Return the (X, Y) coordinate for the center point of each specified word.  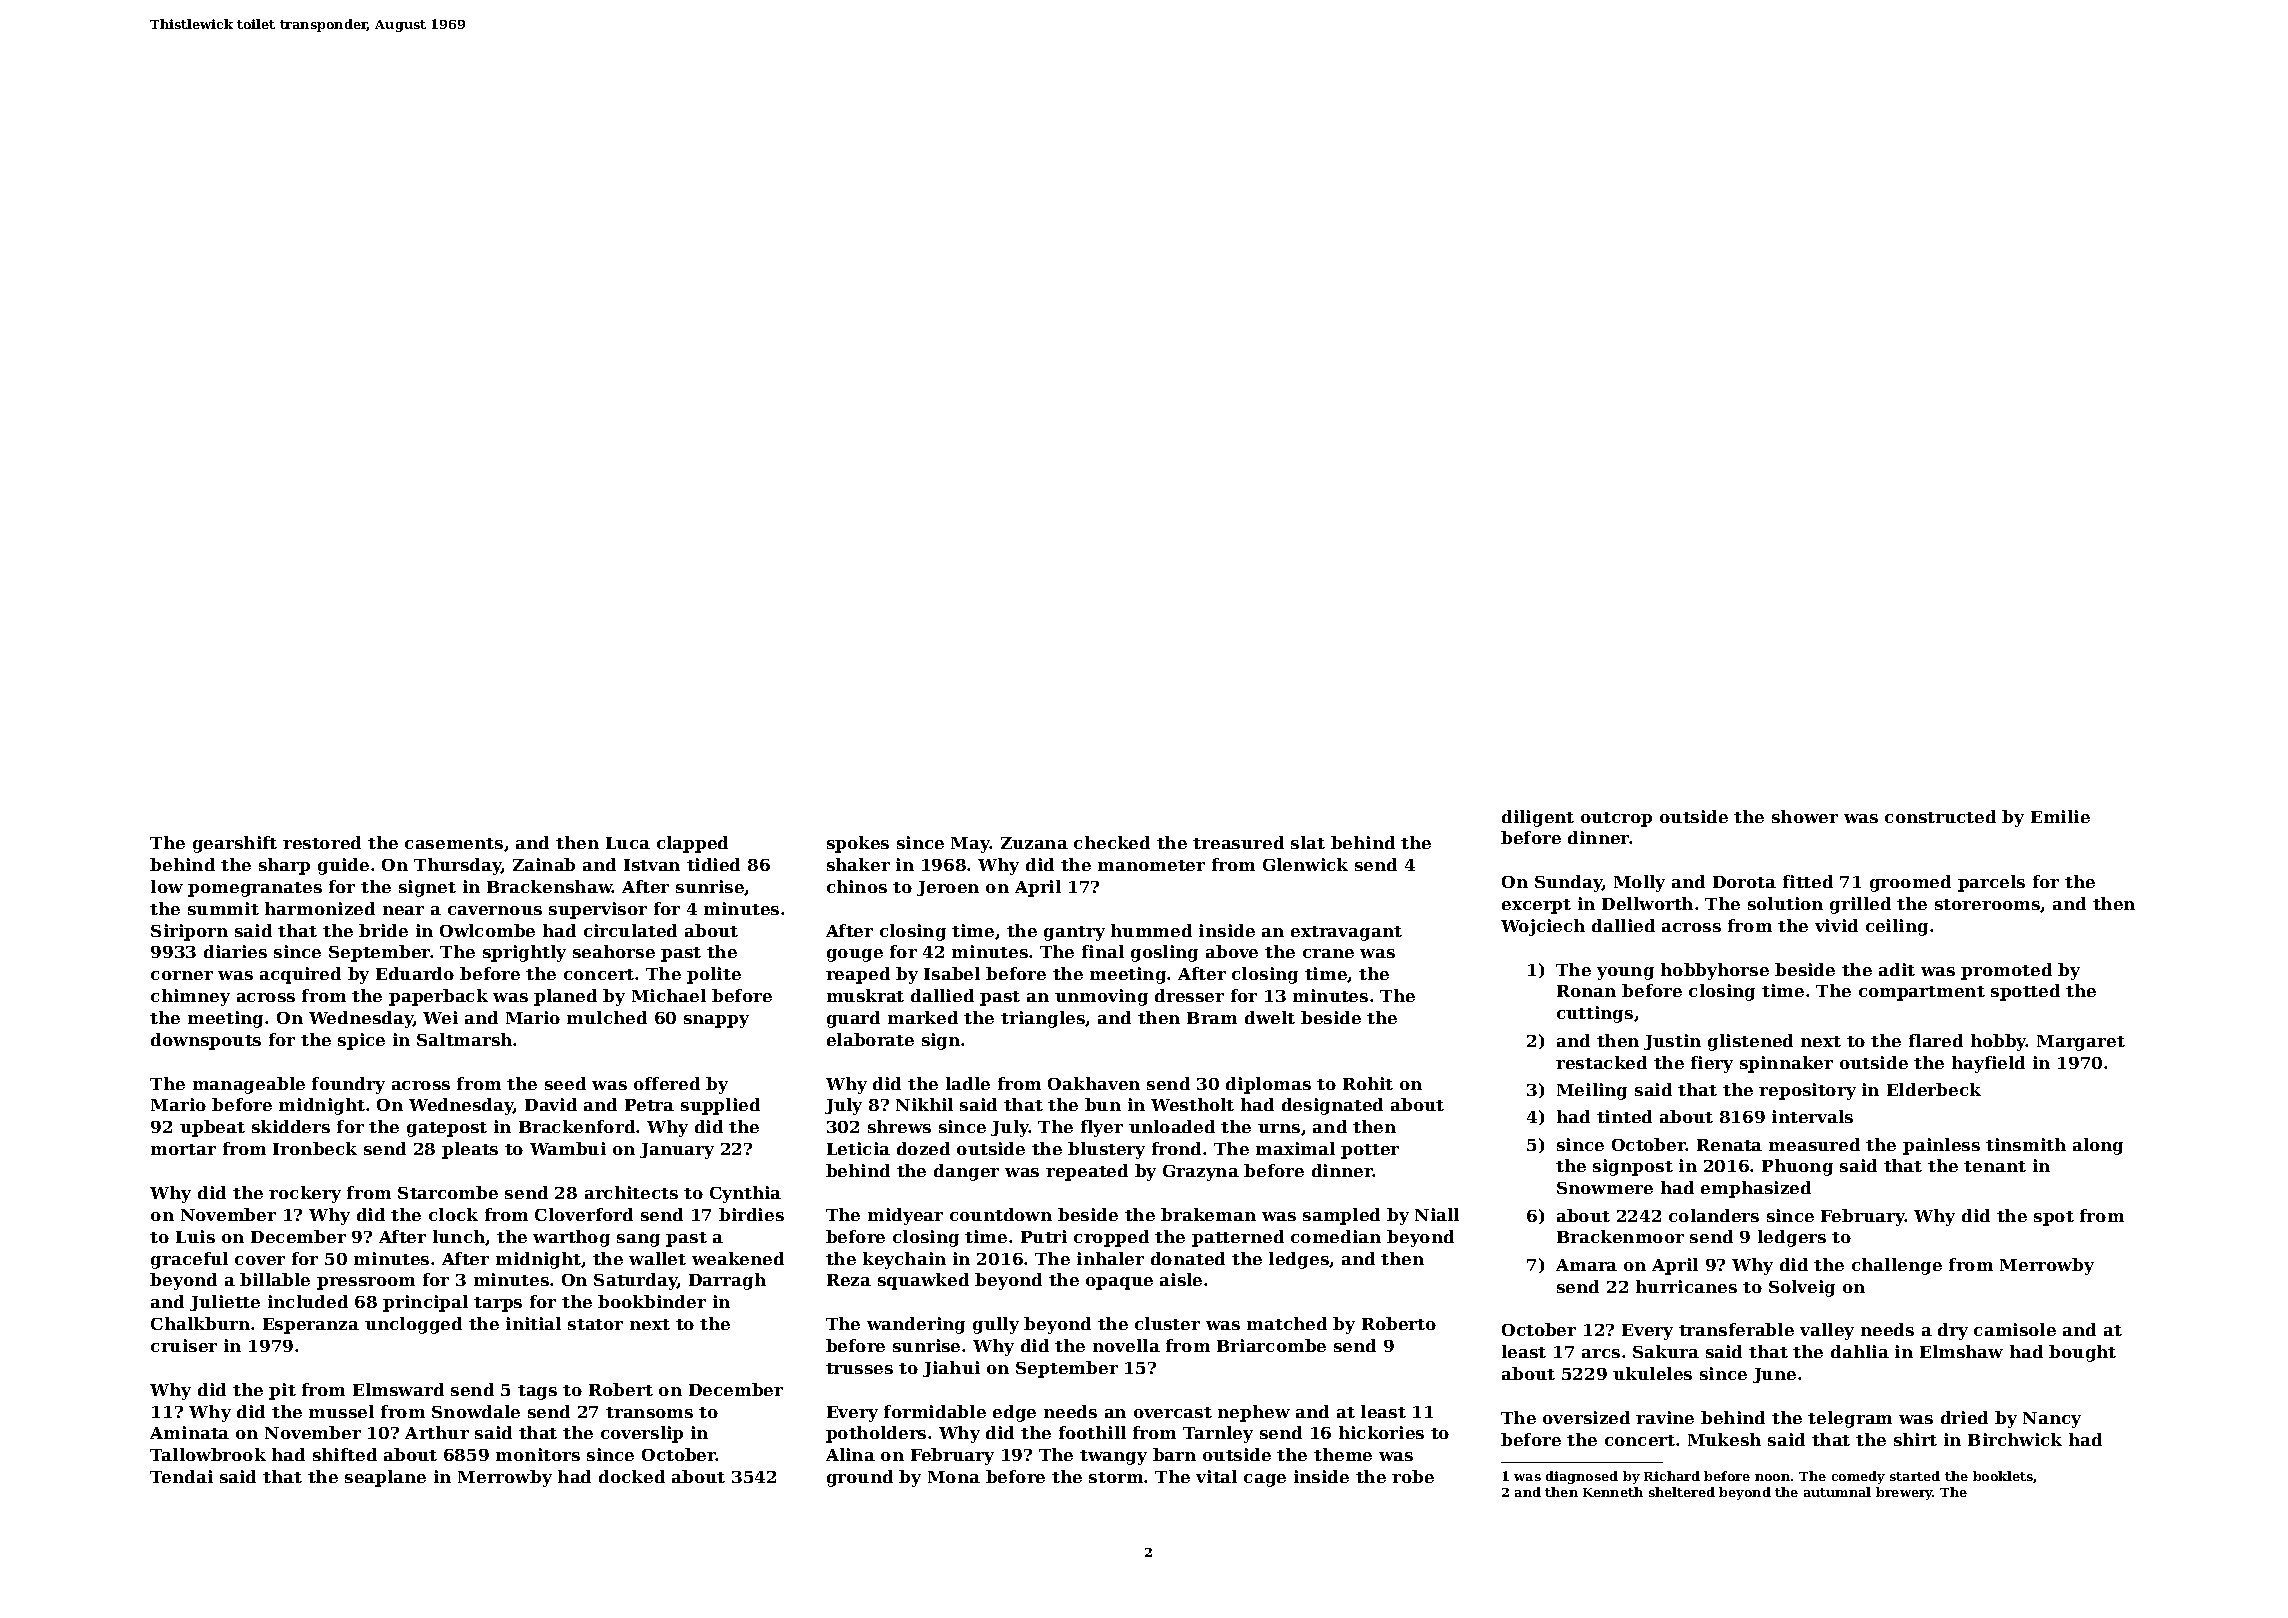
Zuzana (1034, 843)
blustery (1106, 1150)
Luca (628, 843)
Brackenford (577, 1126)
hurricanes (1686, 1286)
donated (1188, 1258)
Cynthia (745, 1194)
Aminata (189, 1432)
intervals (1812, 1116)
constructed (1940, 816)
